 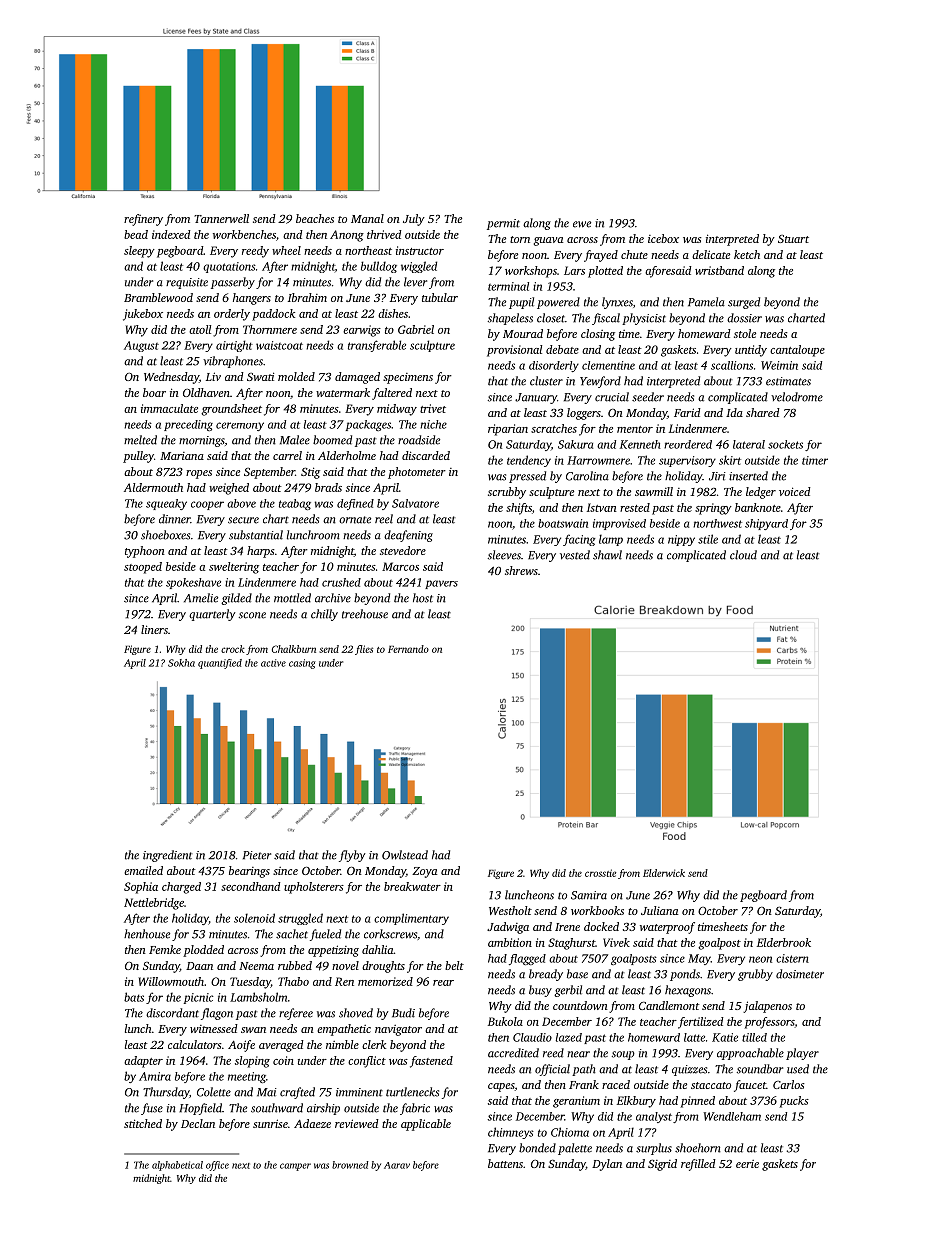 What do you see at coordinates (687, 412) in the screenshot?
I see `Farid` at bounding box center [687, 412].
